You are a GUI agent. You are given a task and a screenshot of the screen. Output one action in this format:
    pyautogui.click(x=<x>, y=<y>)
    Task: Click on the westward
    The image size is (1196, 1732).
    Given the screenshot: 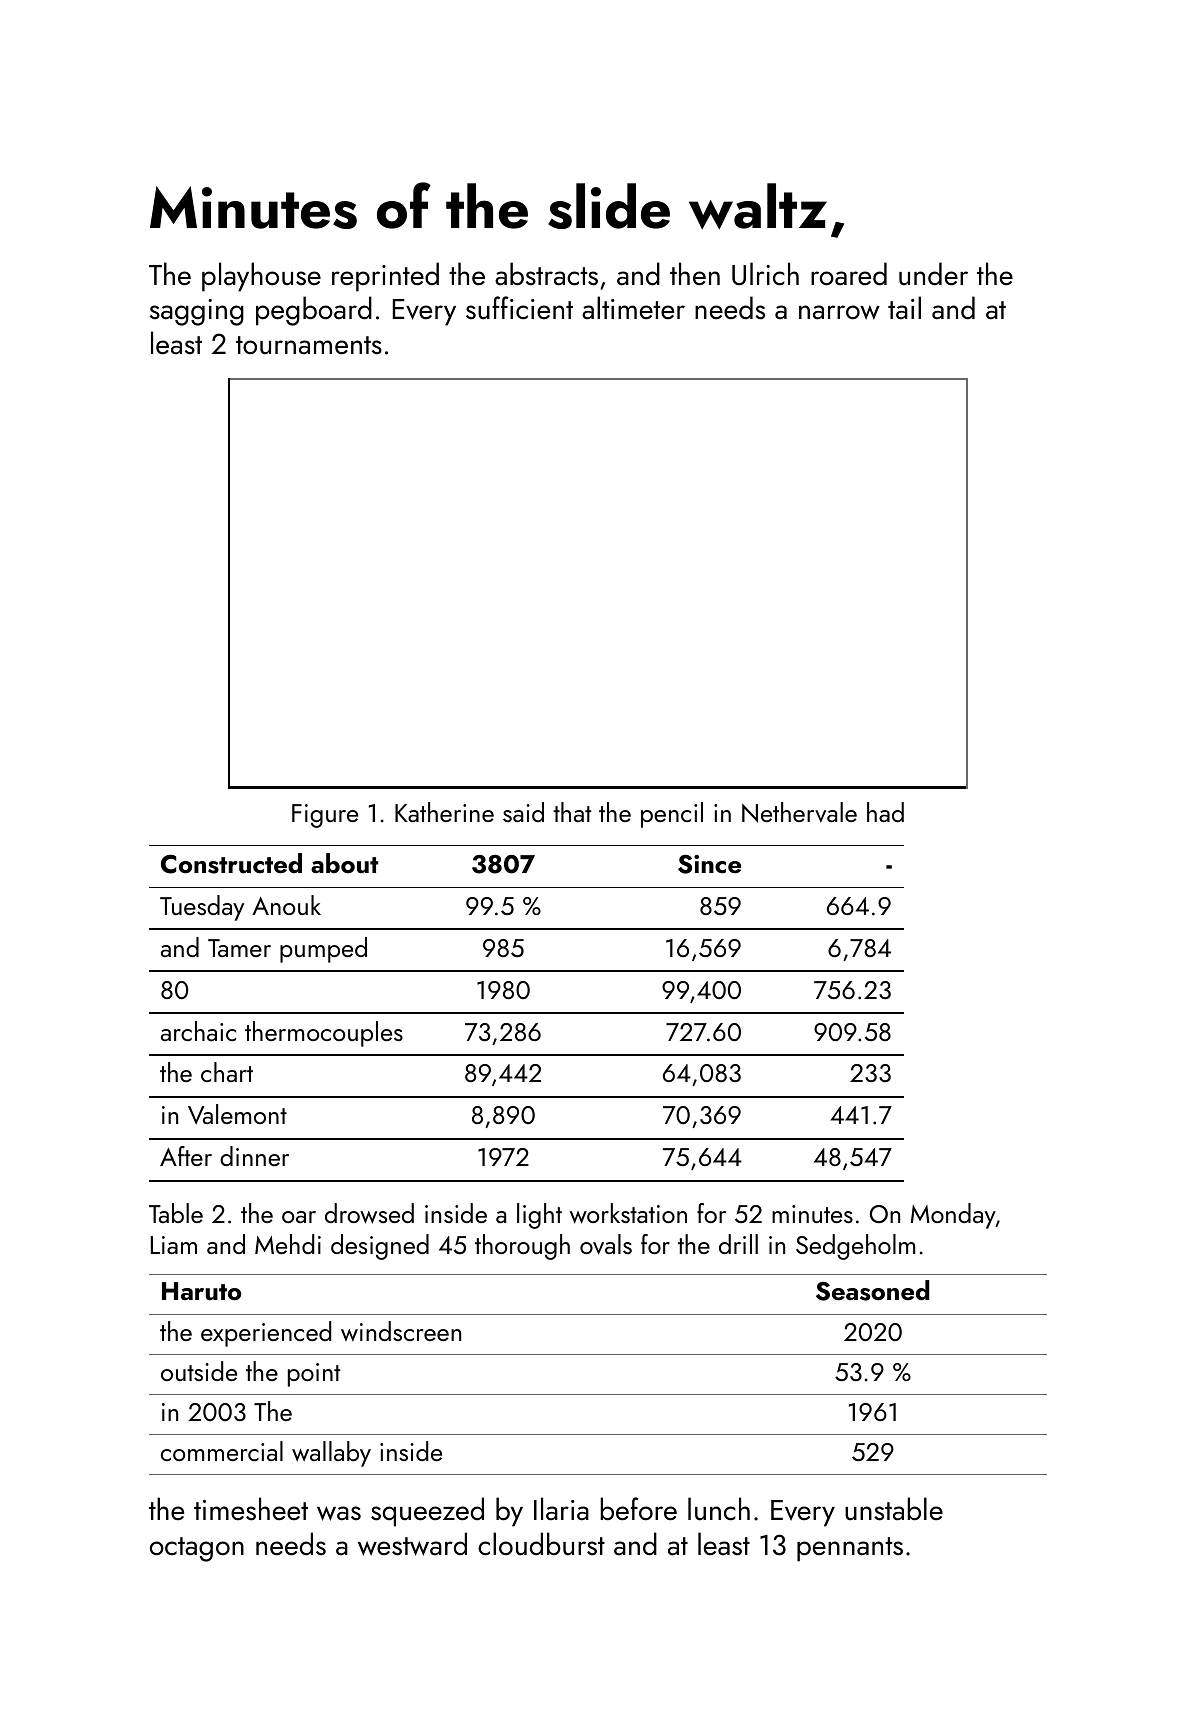 What is the action you would take?
    pyautogui.click(x=412, y=1544)
